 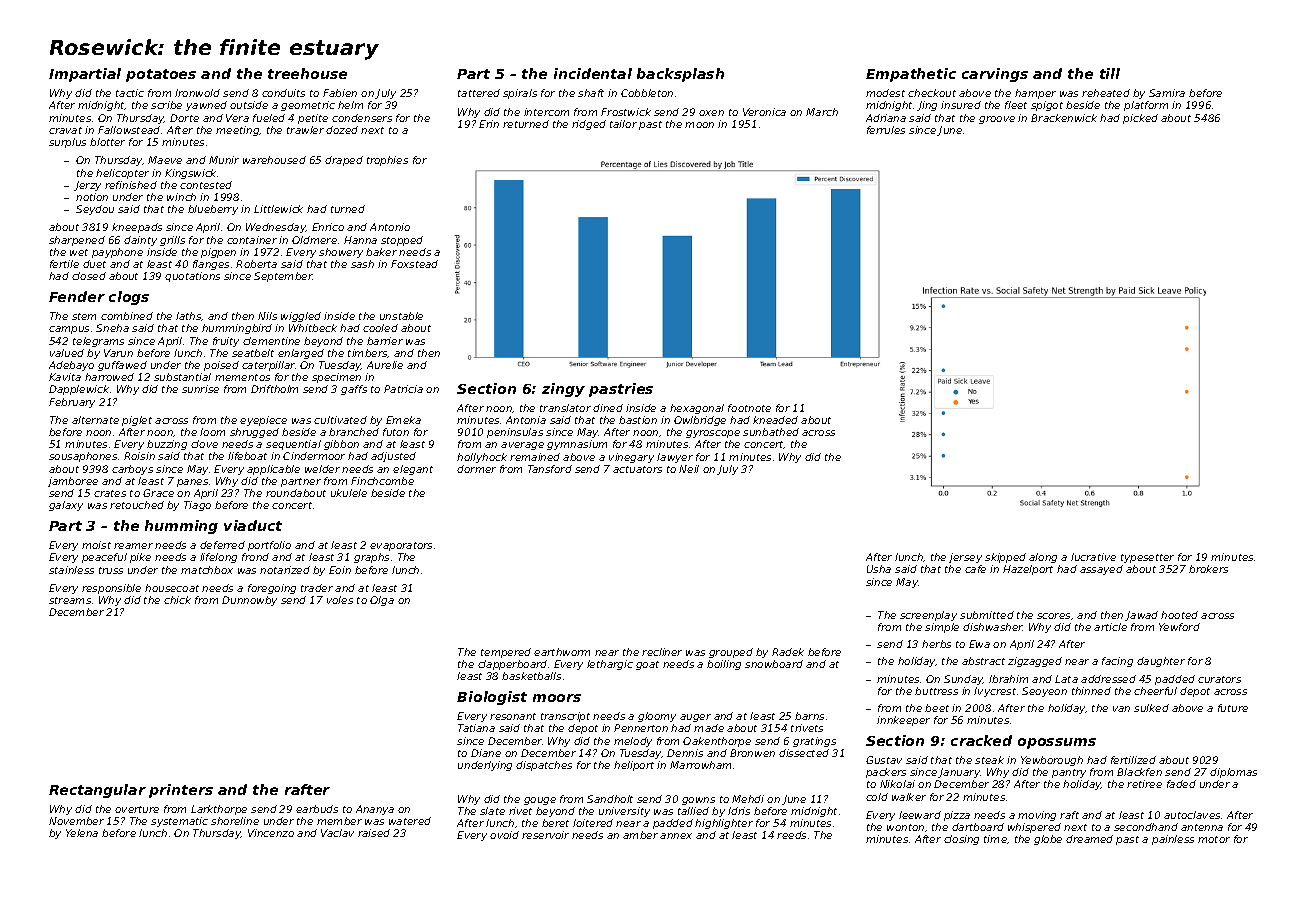 What do you see at coordinates (328, 227) in the image?
I see `Enrico` at bounding box center [328, 227].
